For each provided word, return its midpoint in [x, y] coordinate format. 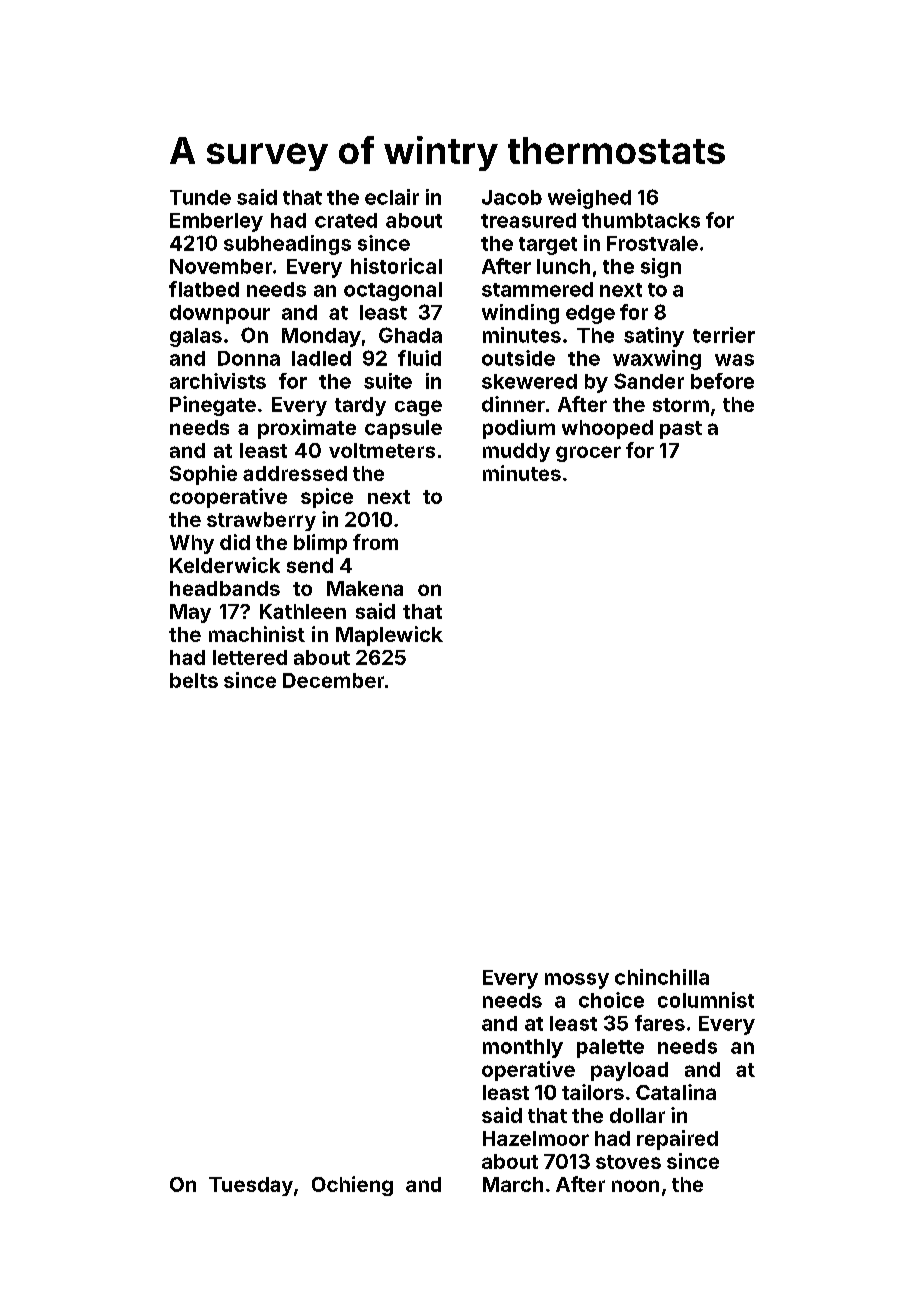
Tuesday [251, 1186]
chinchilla [662, 977]
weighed [589, 199]
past [681, 430]
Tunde [200, 197]
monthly [523, 1048]
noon [635, 1186]
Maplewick [389, 636]
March [513, 1184]
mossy [577, 981]
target [548, 246]
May [190, 613]
